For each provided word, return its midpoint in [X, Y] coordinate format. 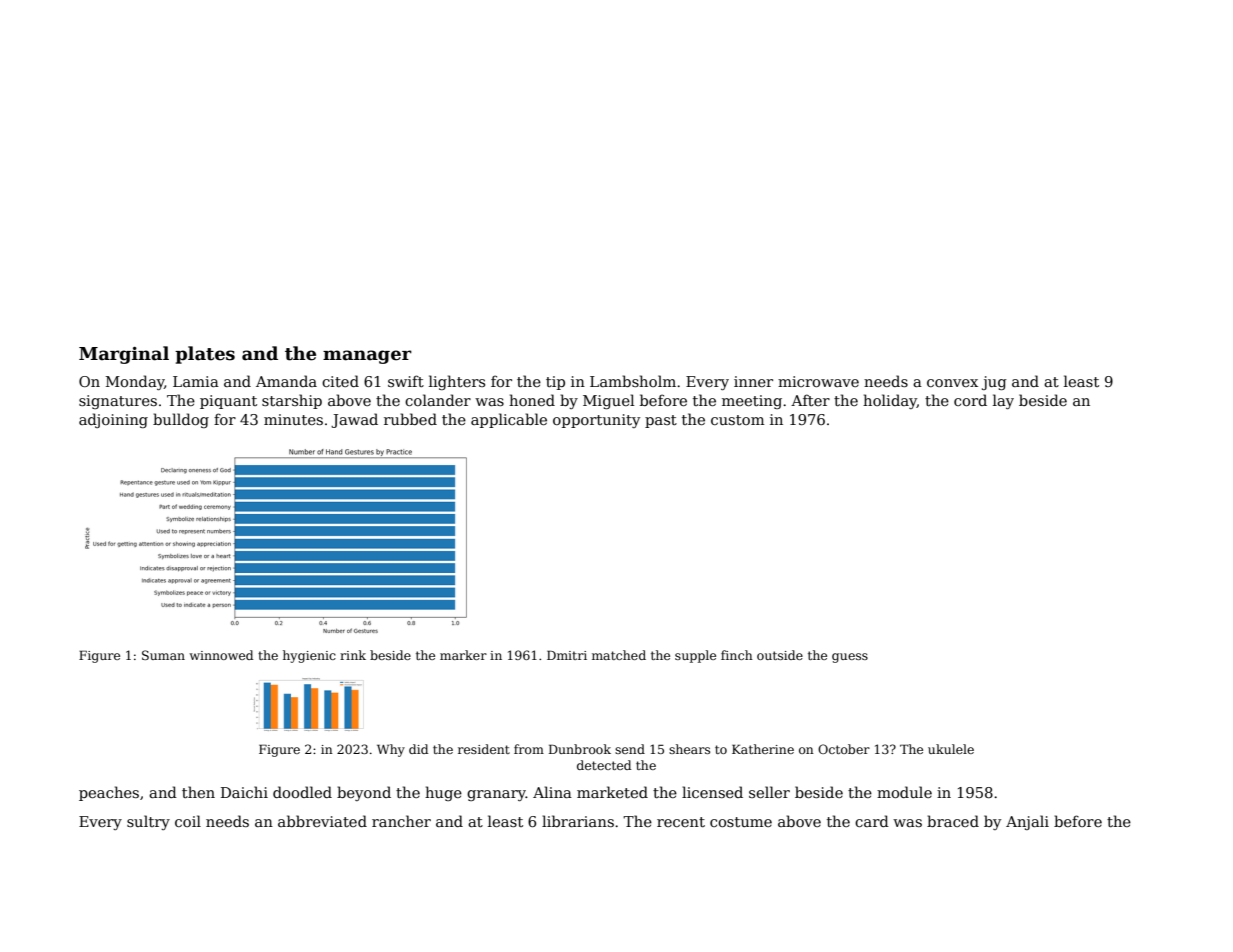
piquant [228, 402]
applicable [509, 420]
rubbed [410, 419]
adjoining [113, 420]
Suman [163, 655]
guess [850, 658]
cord [970, 400]
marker [463, 655]
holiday [890, 401]
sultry [148, 822]
